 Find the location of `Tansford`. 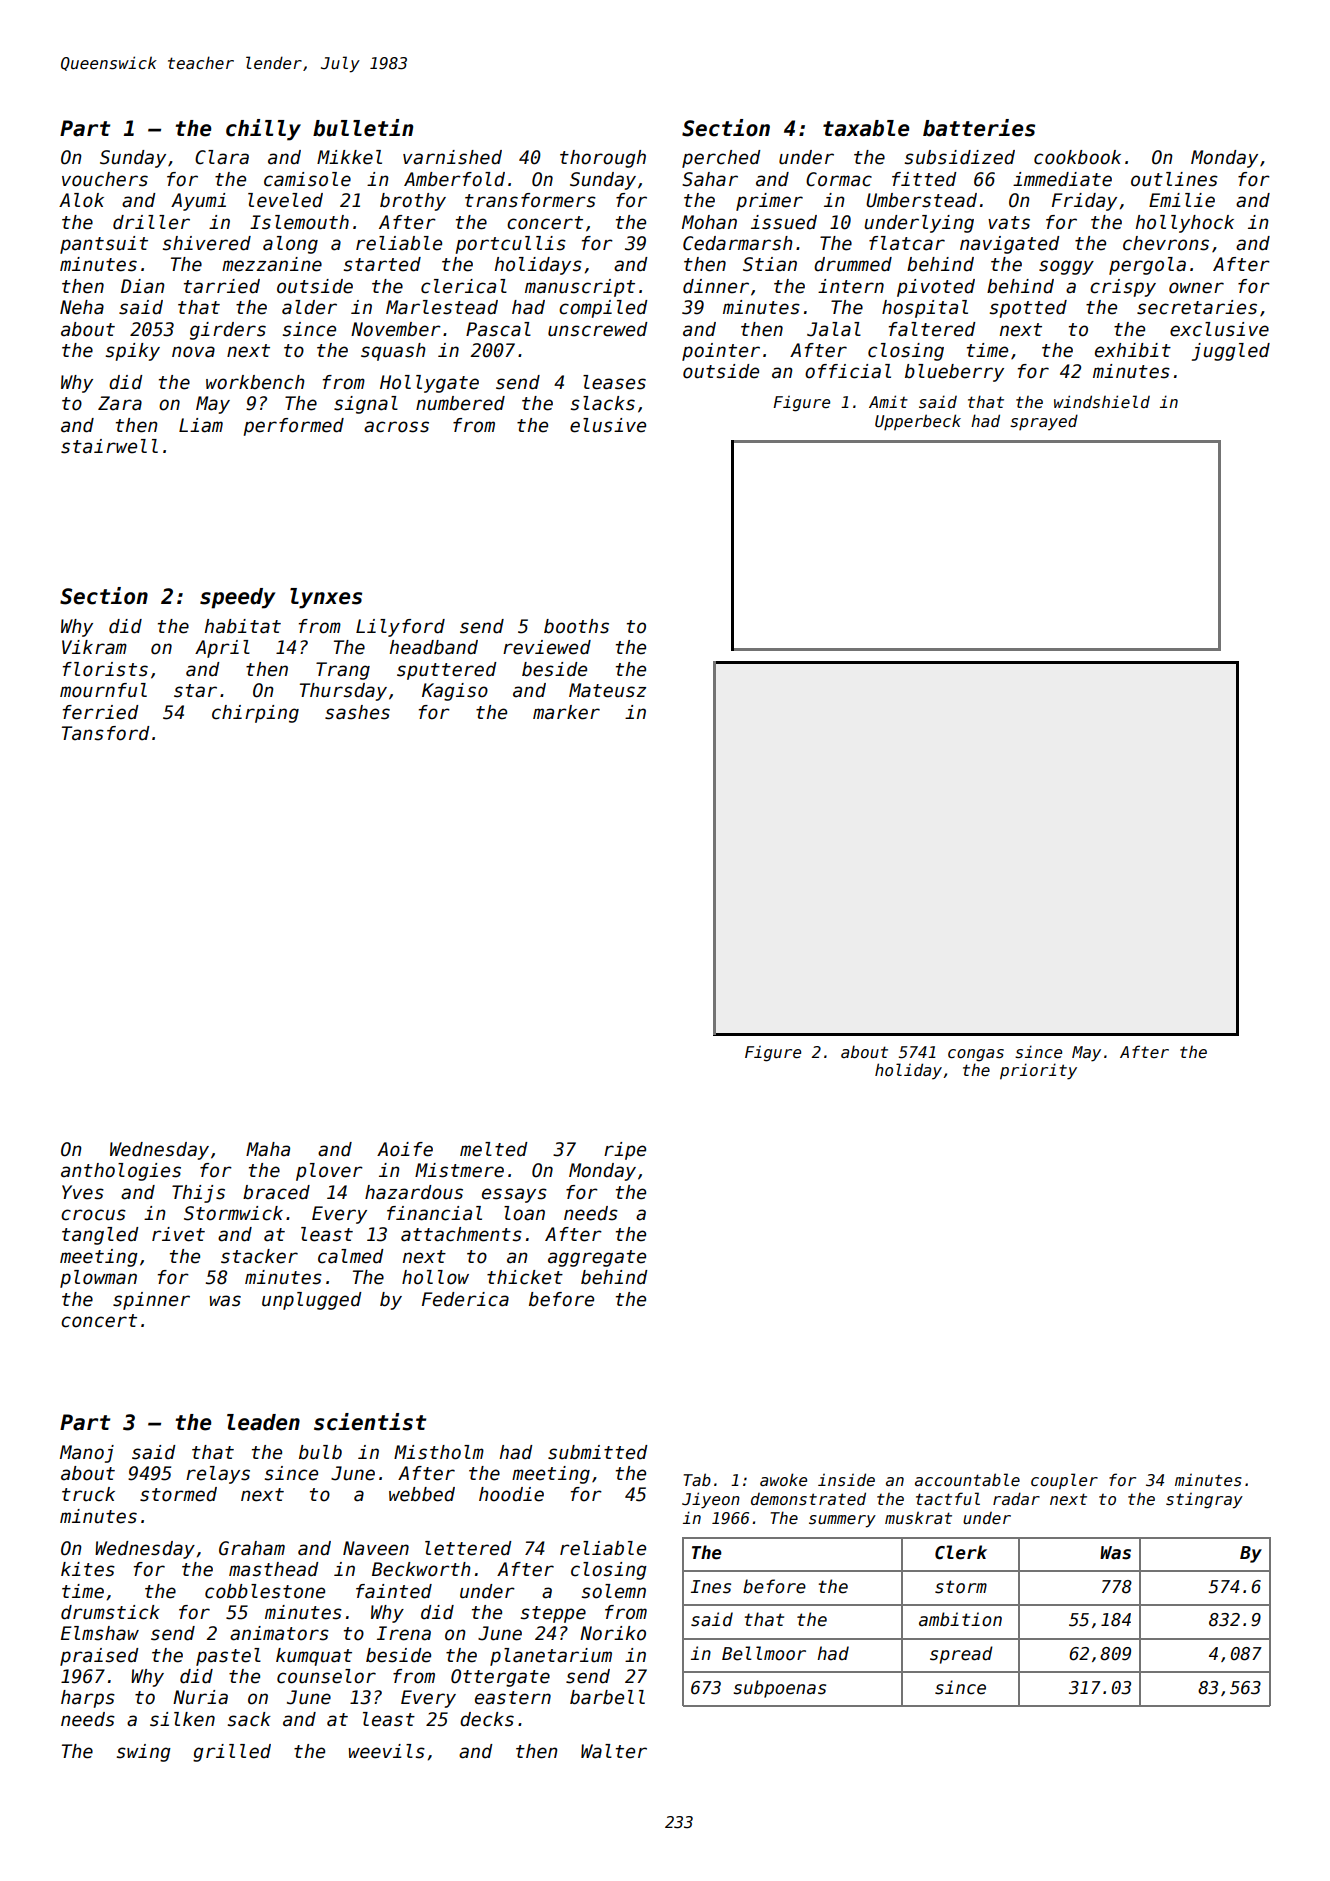

Tansford is located at coordinates (106, 733).
